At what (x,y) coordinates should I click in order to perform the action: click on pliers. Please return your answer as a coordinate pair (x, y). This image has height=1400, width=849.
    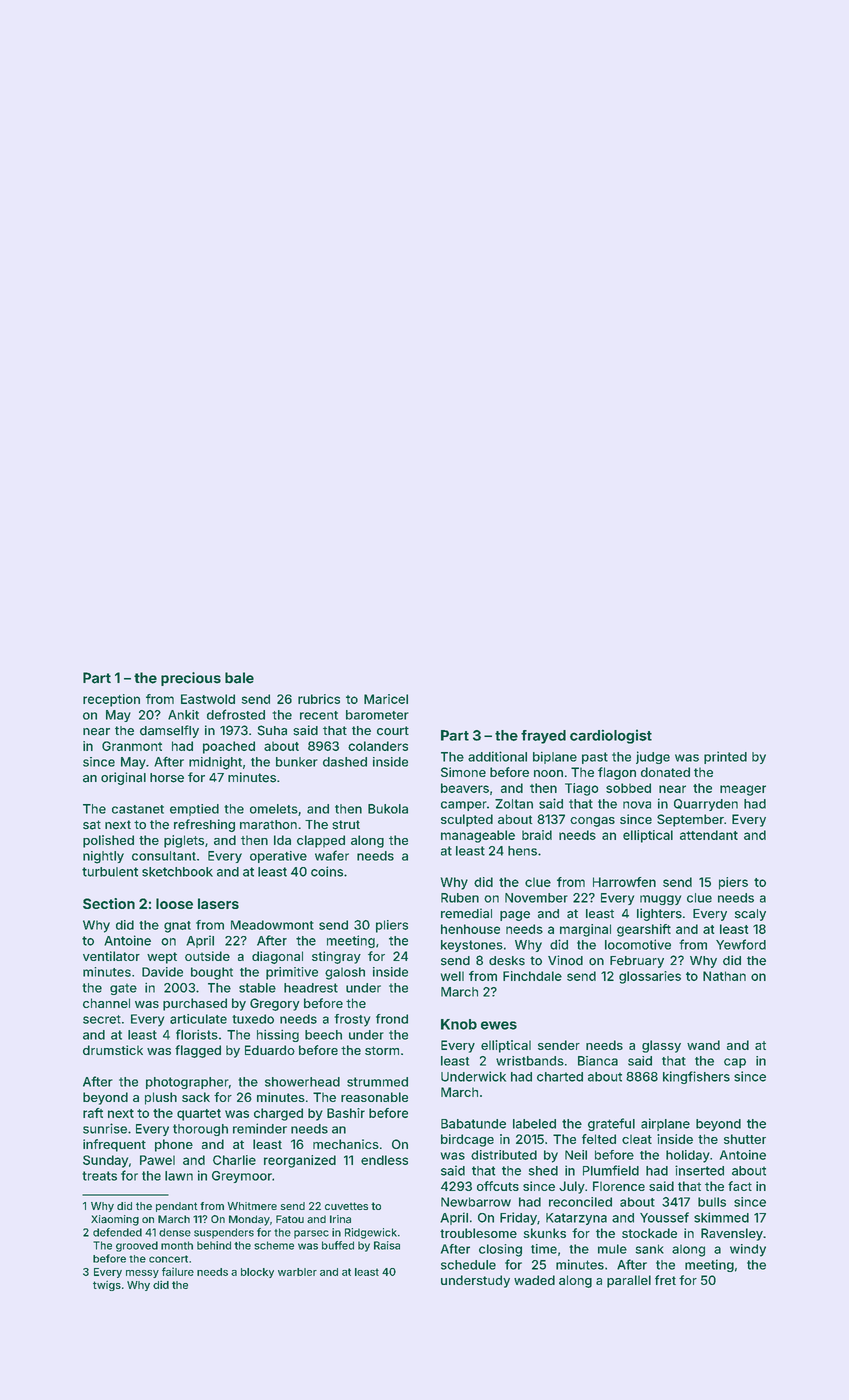
    Looking at the image, I should click on (392, 926).
